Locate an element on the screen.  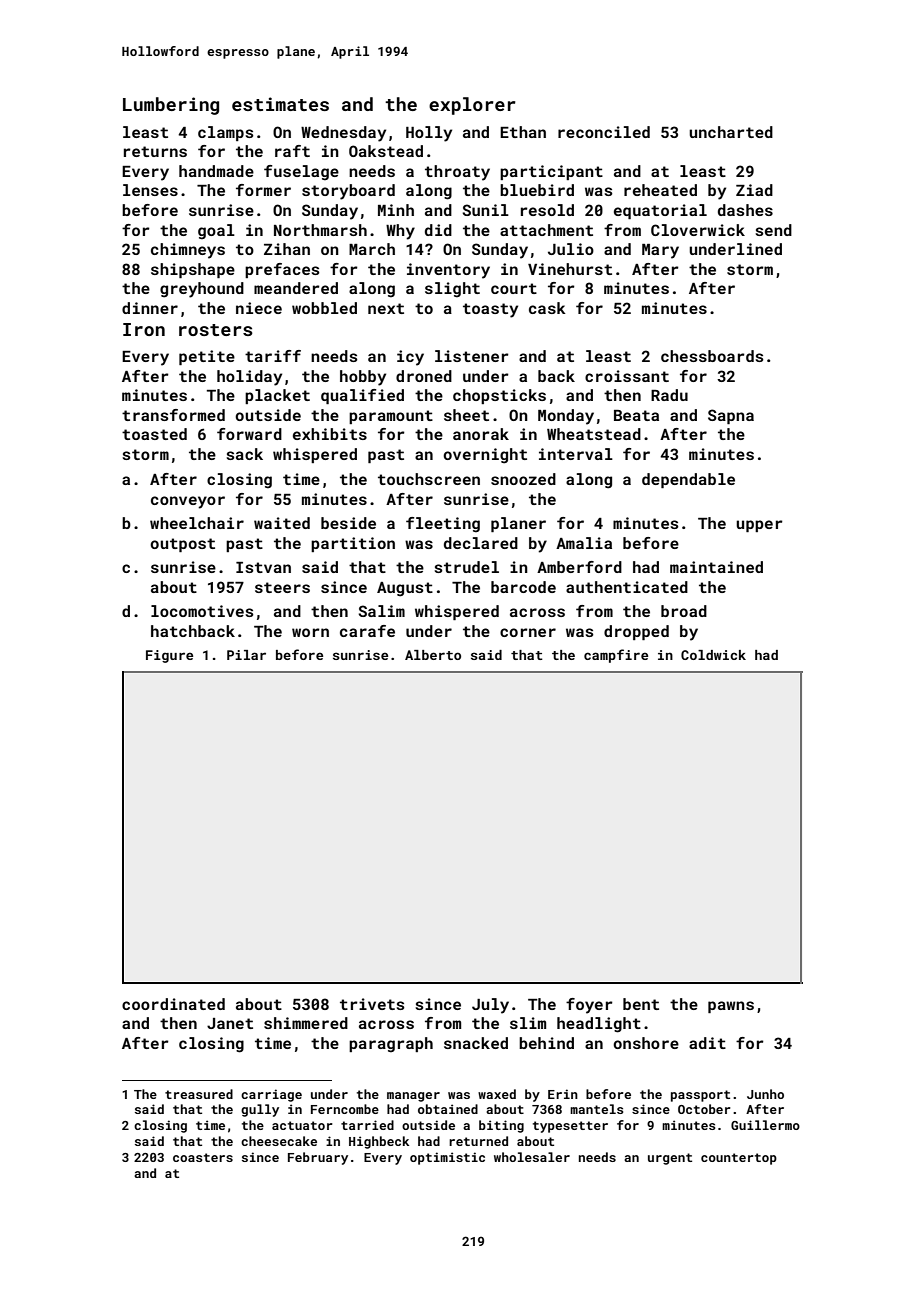
throaty is located at coordinates (457, 173).
